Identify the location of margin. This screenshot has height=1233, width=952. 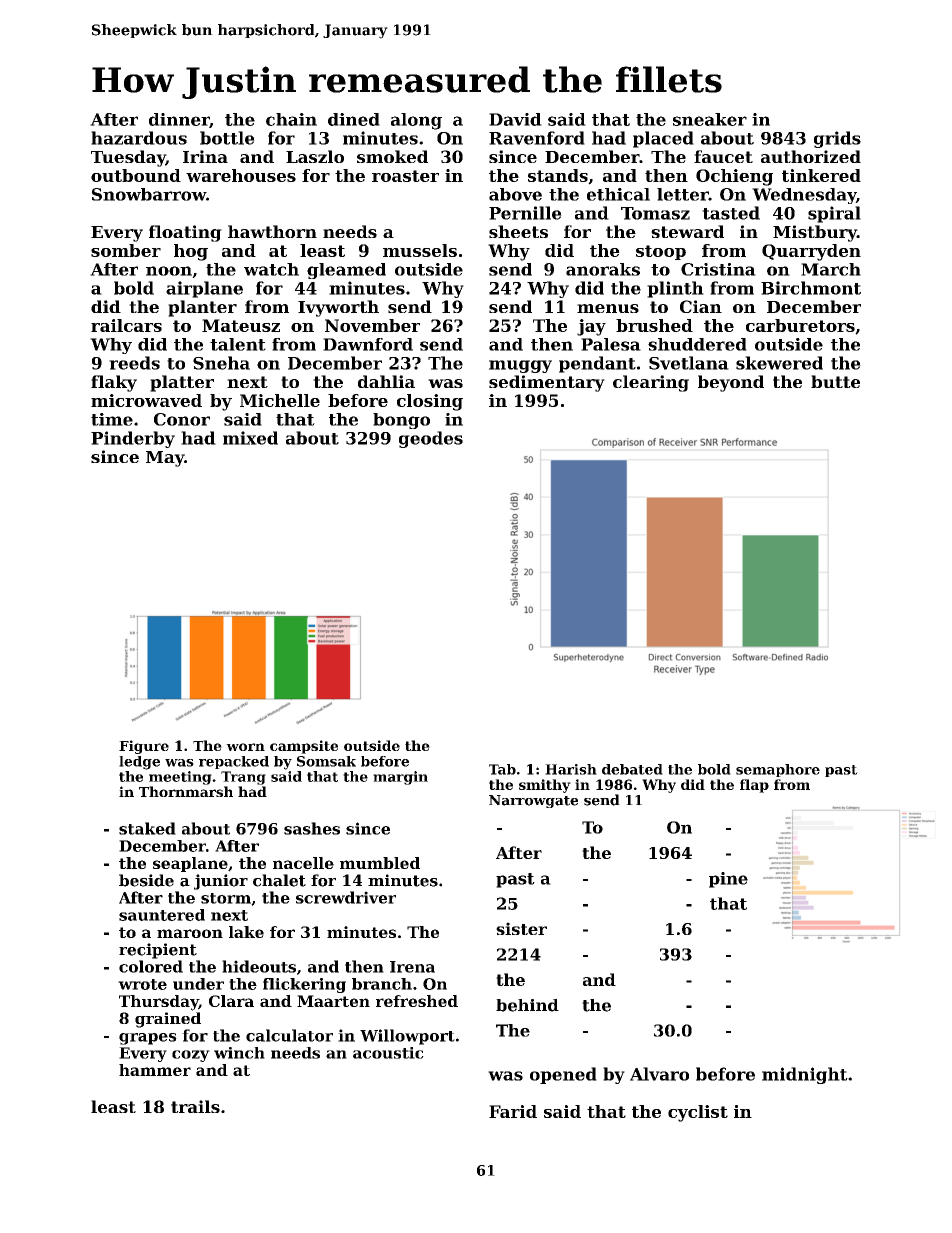
(400, 778).
